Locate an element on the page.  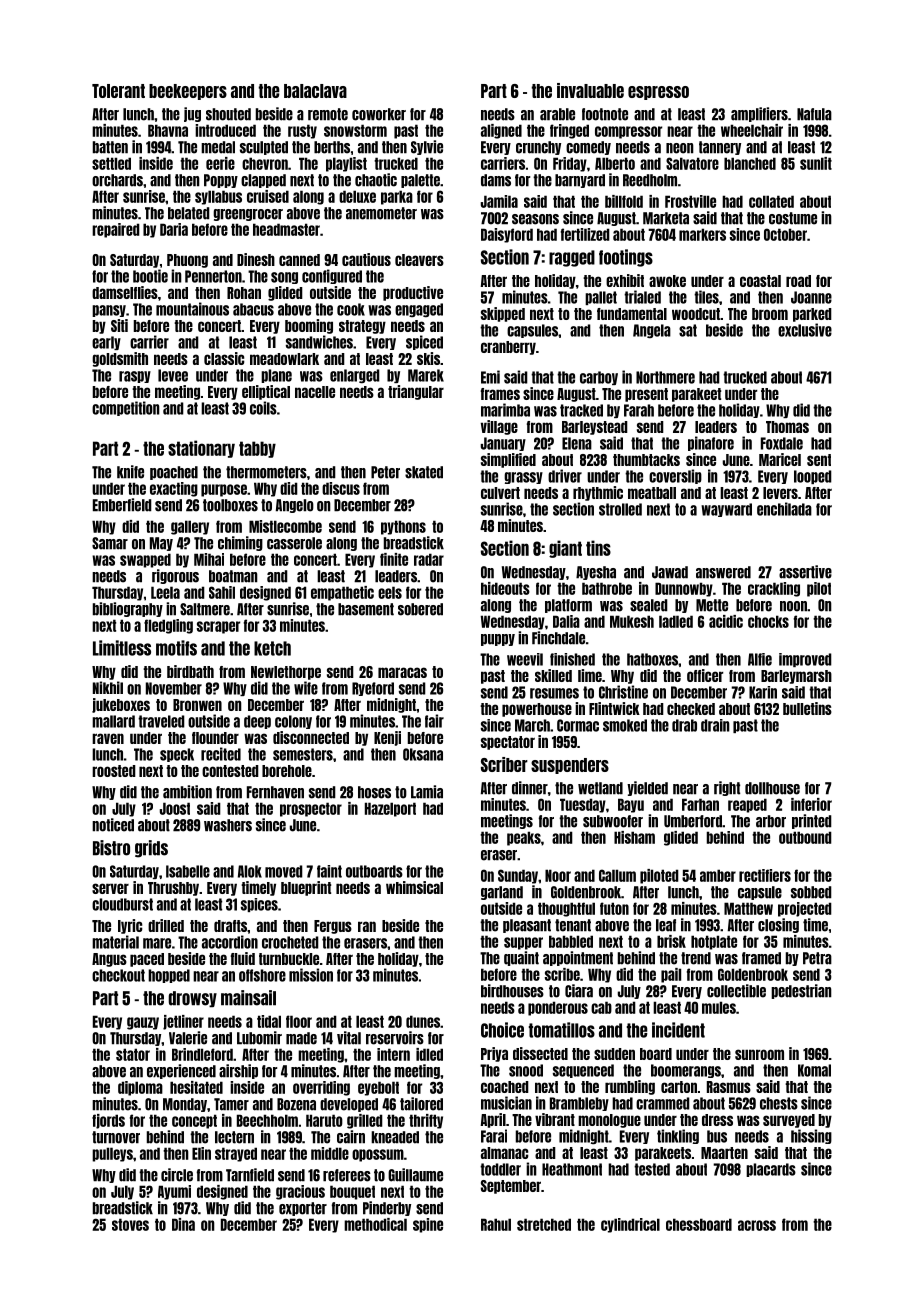
stator is located at coordinates (133, 1054).
